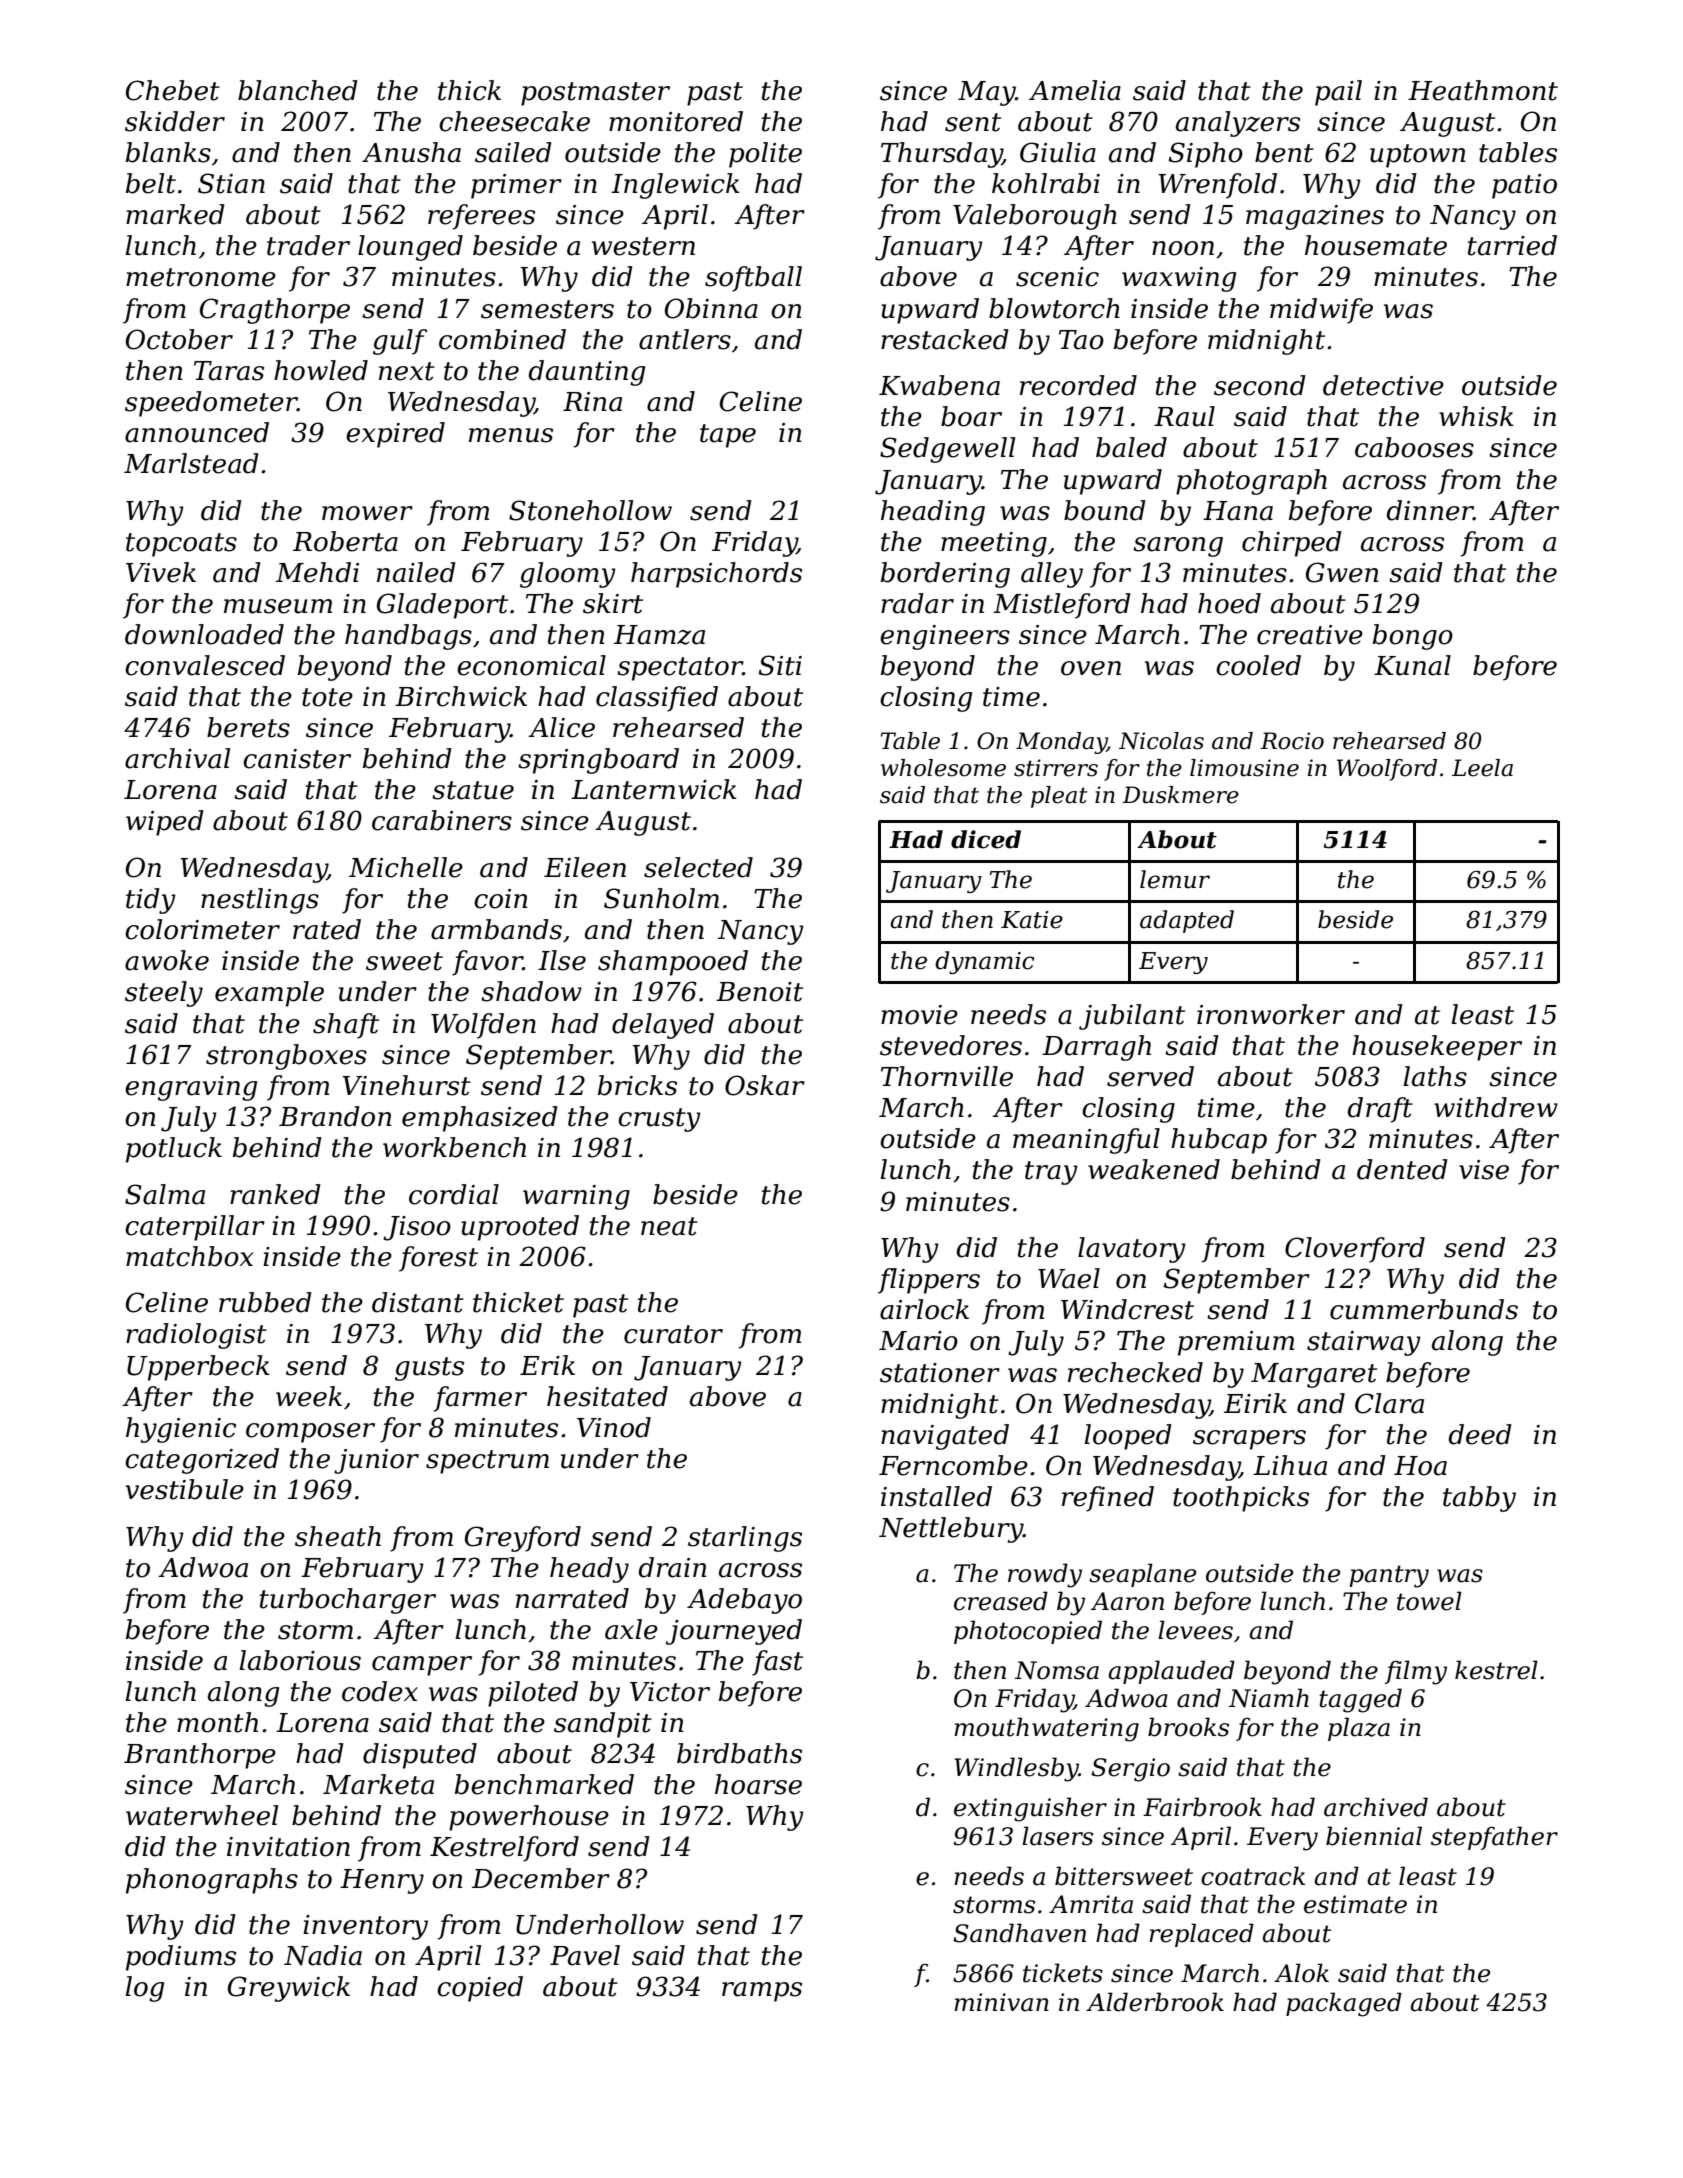 This page has width=1683, height=2178. I want to click on hoarse, so click(758, 1784).
